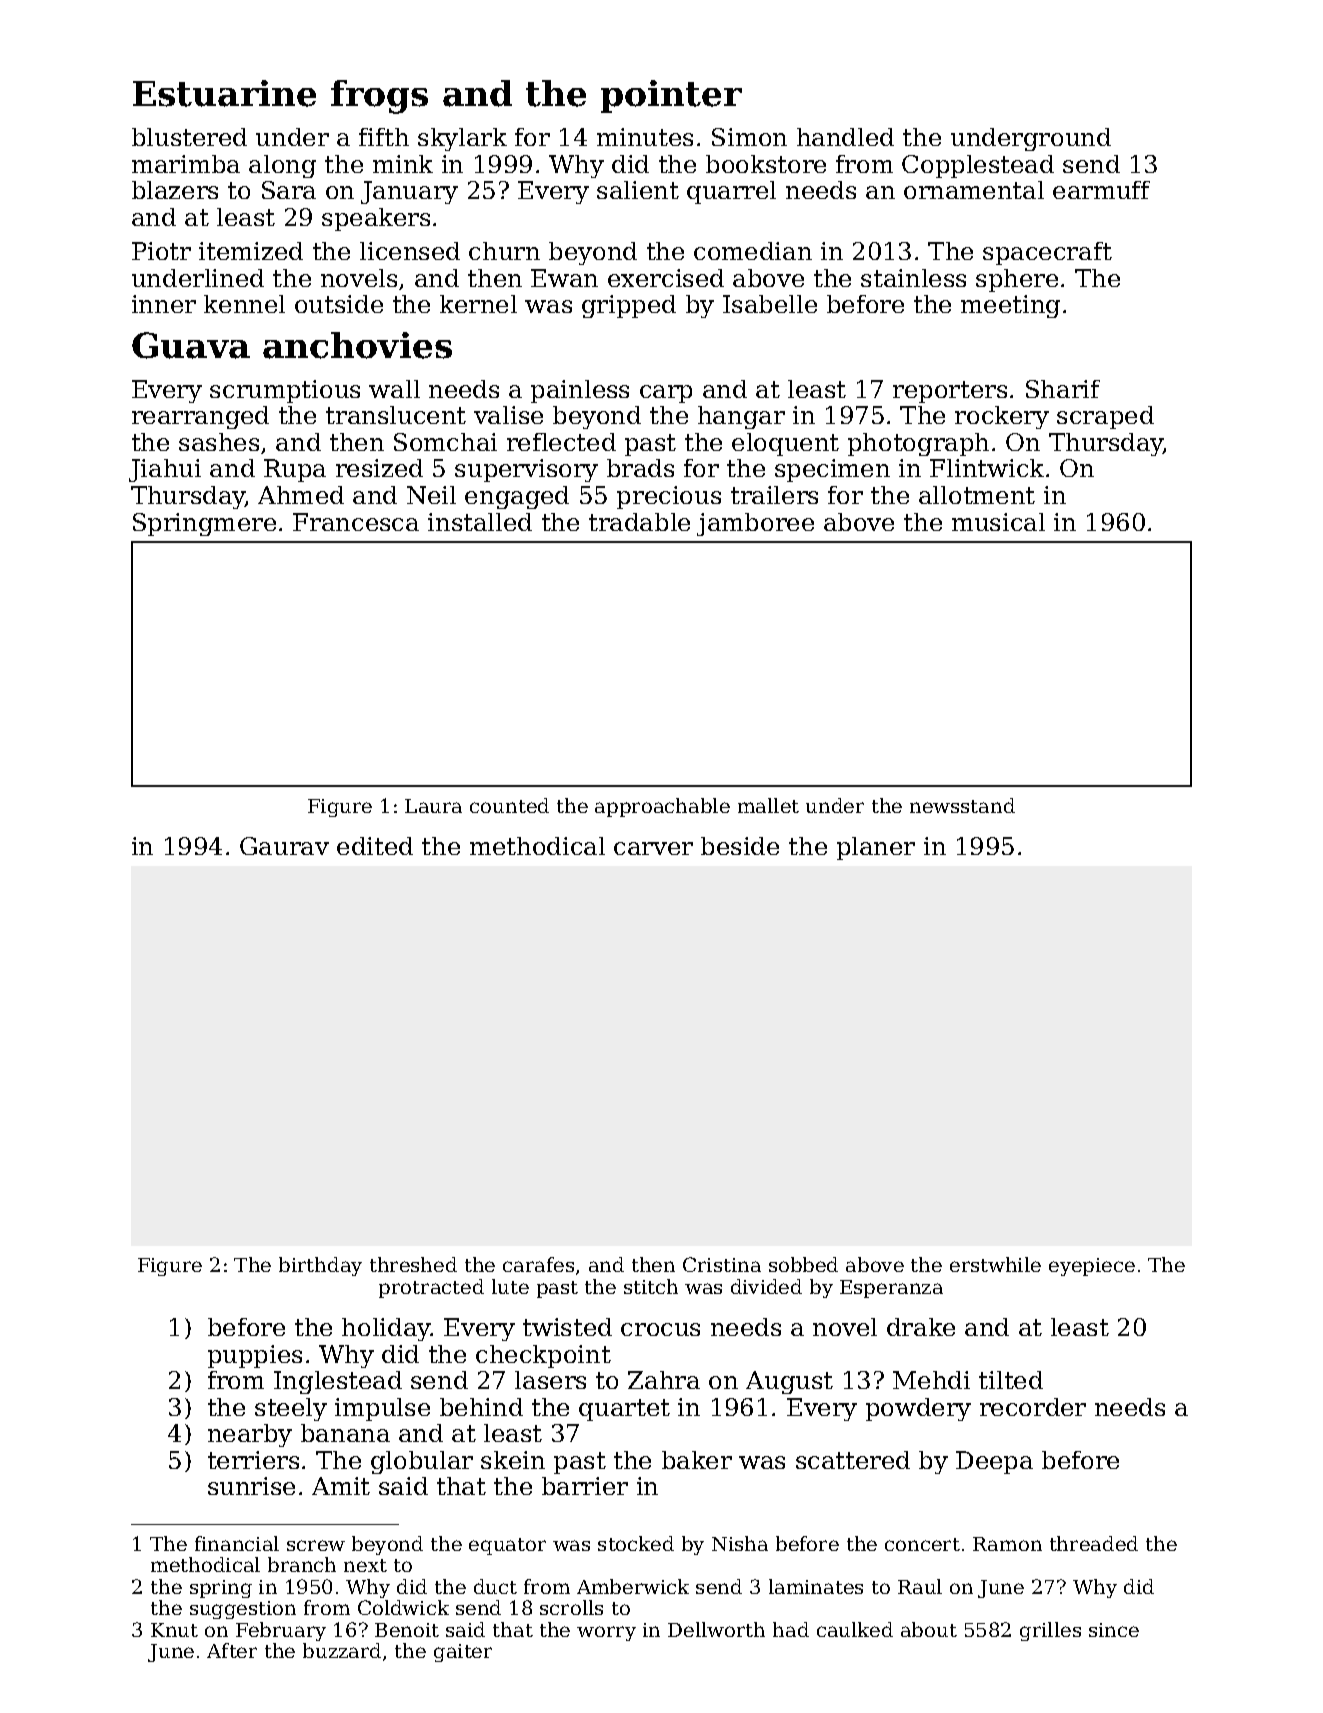 This page has width=1323, height=1713. What do you see at coordinates (342, 1650) in the page?
I see `buzzard` at bounding box center [342, 1650].
